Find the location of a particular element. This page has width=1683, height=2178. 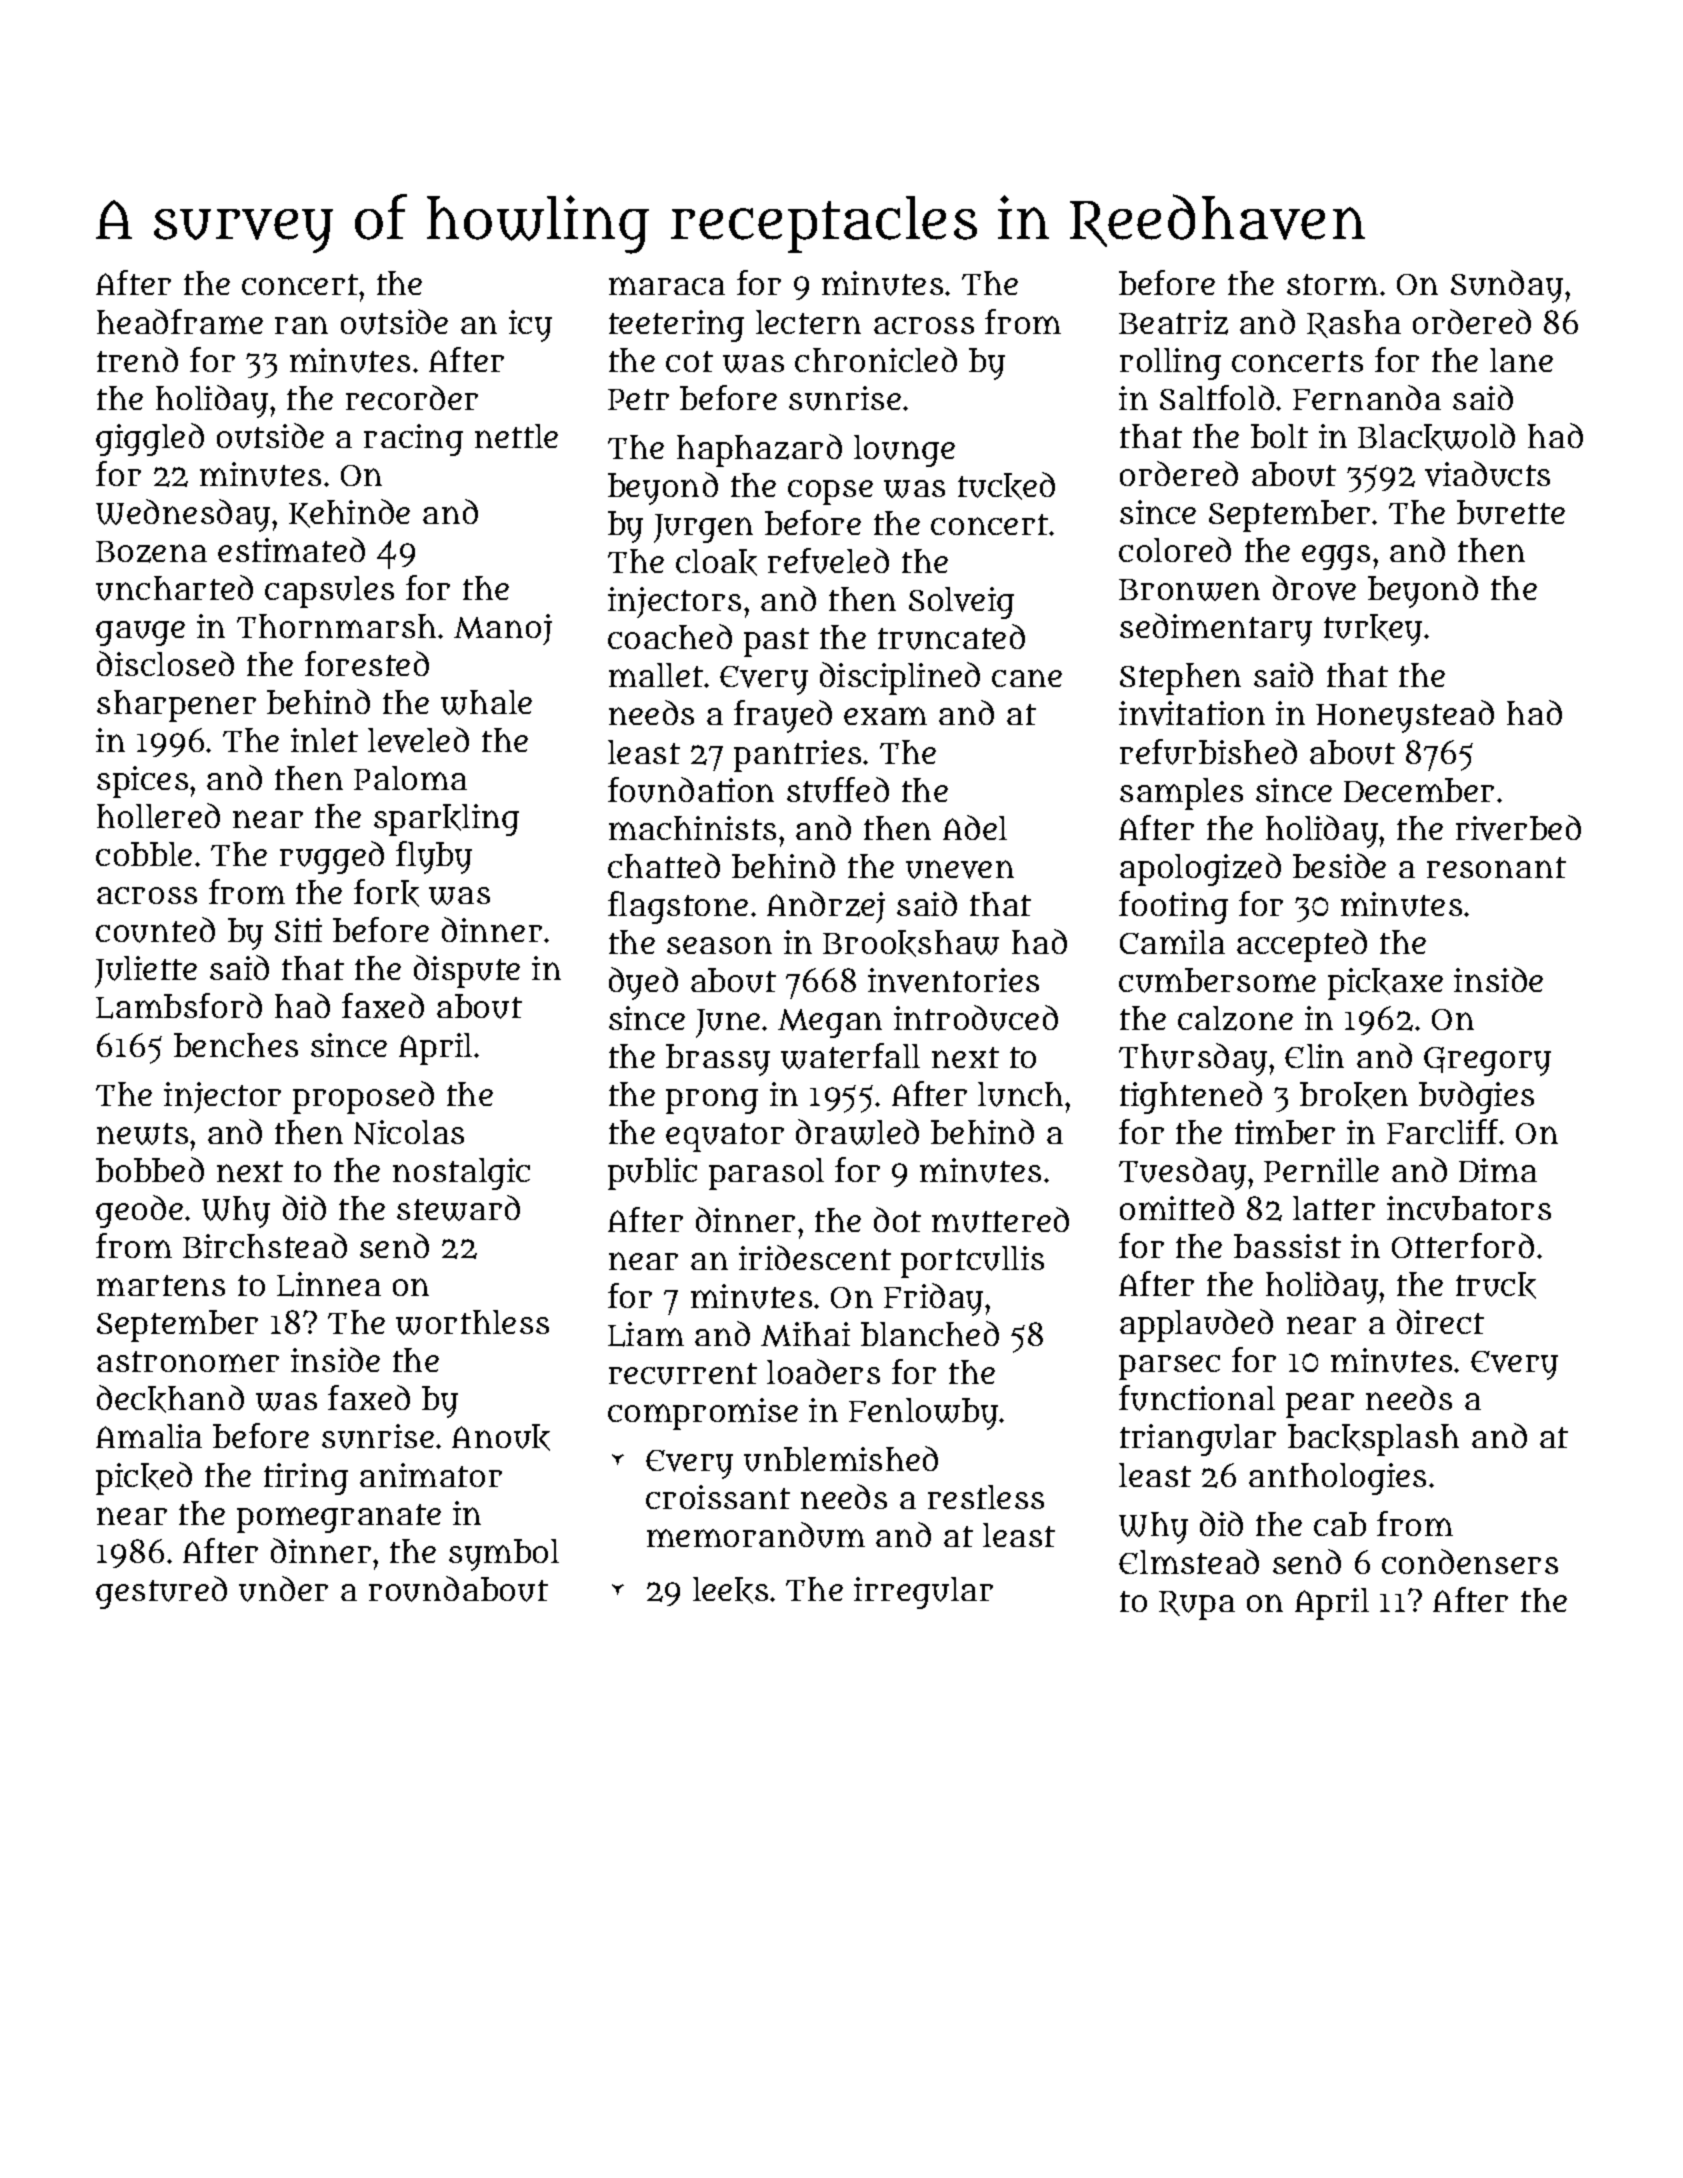

Pernille is located at coordinates (1321, 1170).
